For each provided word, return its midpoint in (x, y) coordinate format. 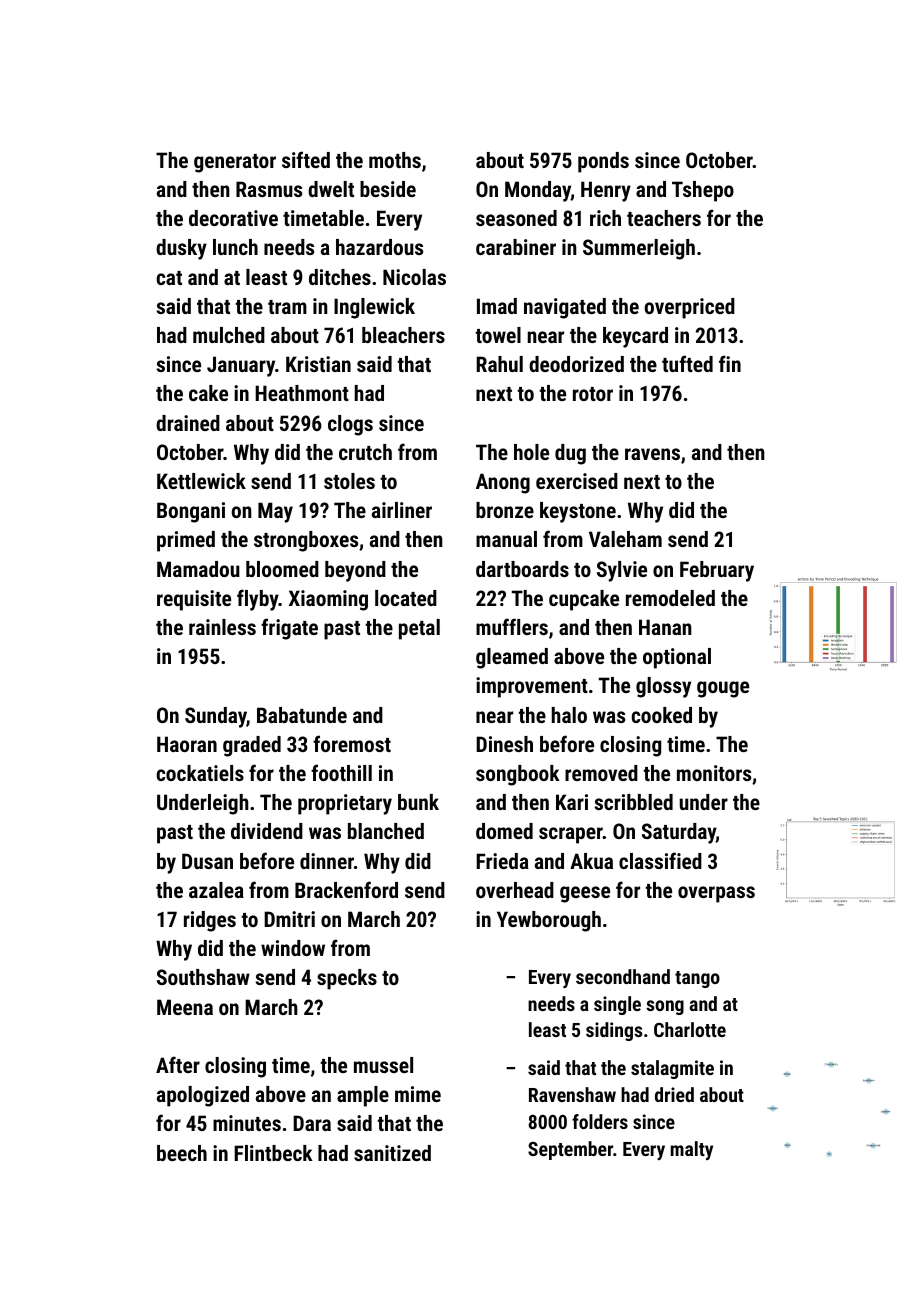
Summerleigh (639, 249)
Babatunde (302, 715)
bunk (418, 802)
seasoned (516, 218)
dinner (327, 861)
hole (531, 452)
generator (235, 163)
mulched (229, 335)
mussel (383, 1065)
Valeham (625, 539)
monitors (714, 773)
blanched (386, 831)
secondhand (623, 976)
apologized (203, 1096)
